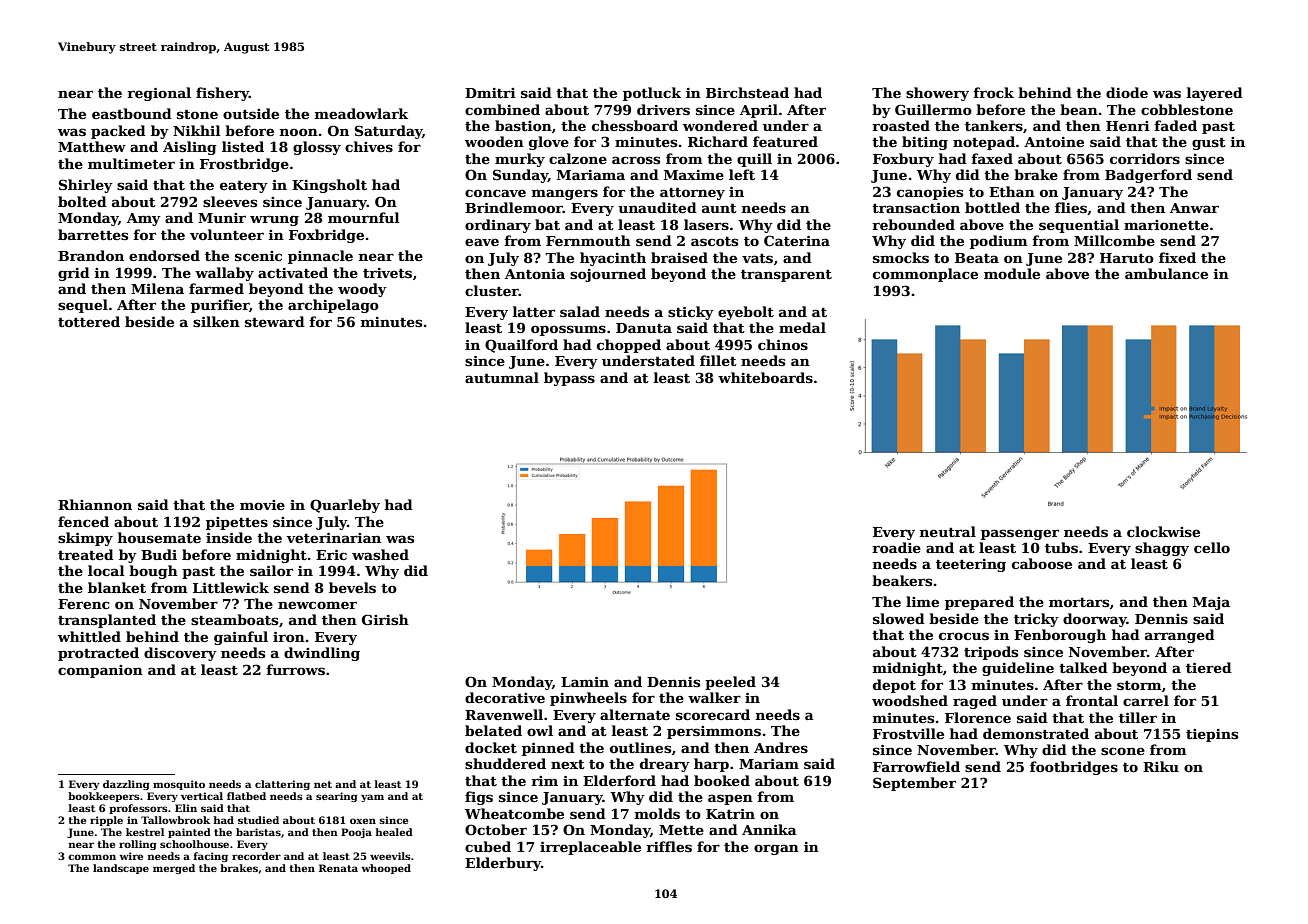 The height and width of the screenshot is (924, 1308). What do you see at coordinates (131, 163) in the screenshot?
I see `multimeter` at bounding box center [131, 163].
